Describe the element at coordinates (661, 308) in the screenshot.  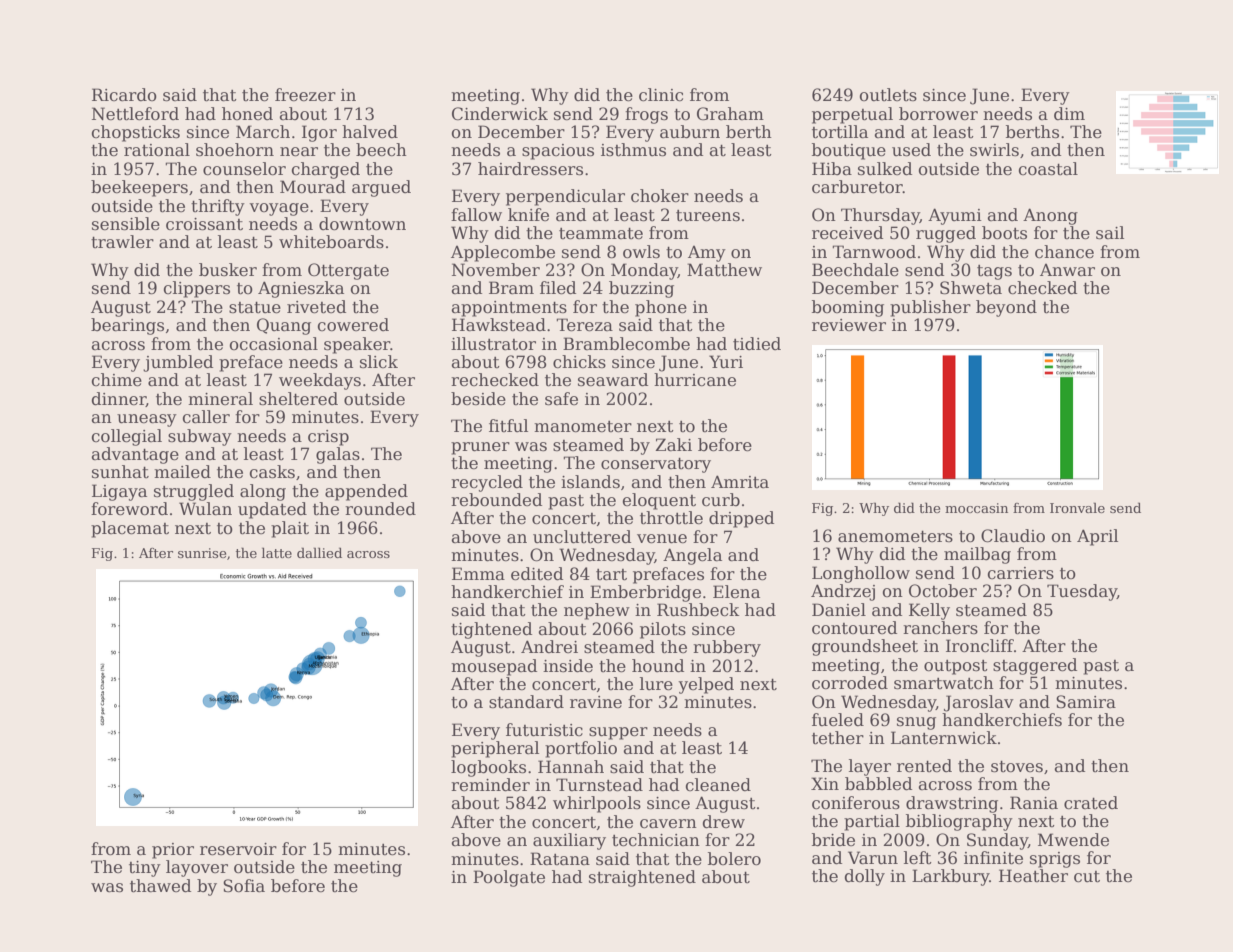
I see `phone` at that location.
